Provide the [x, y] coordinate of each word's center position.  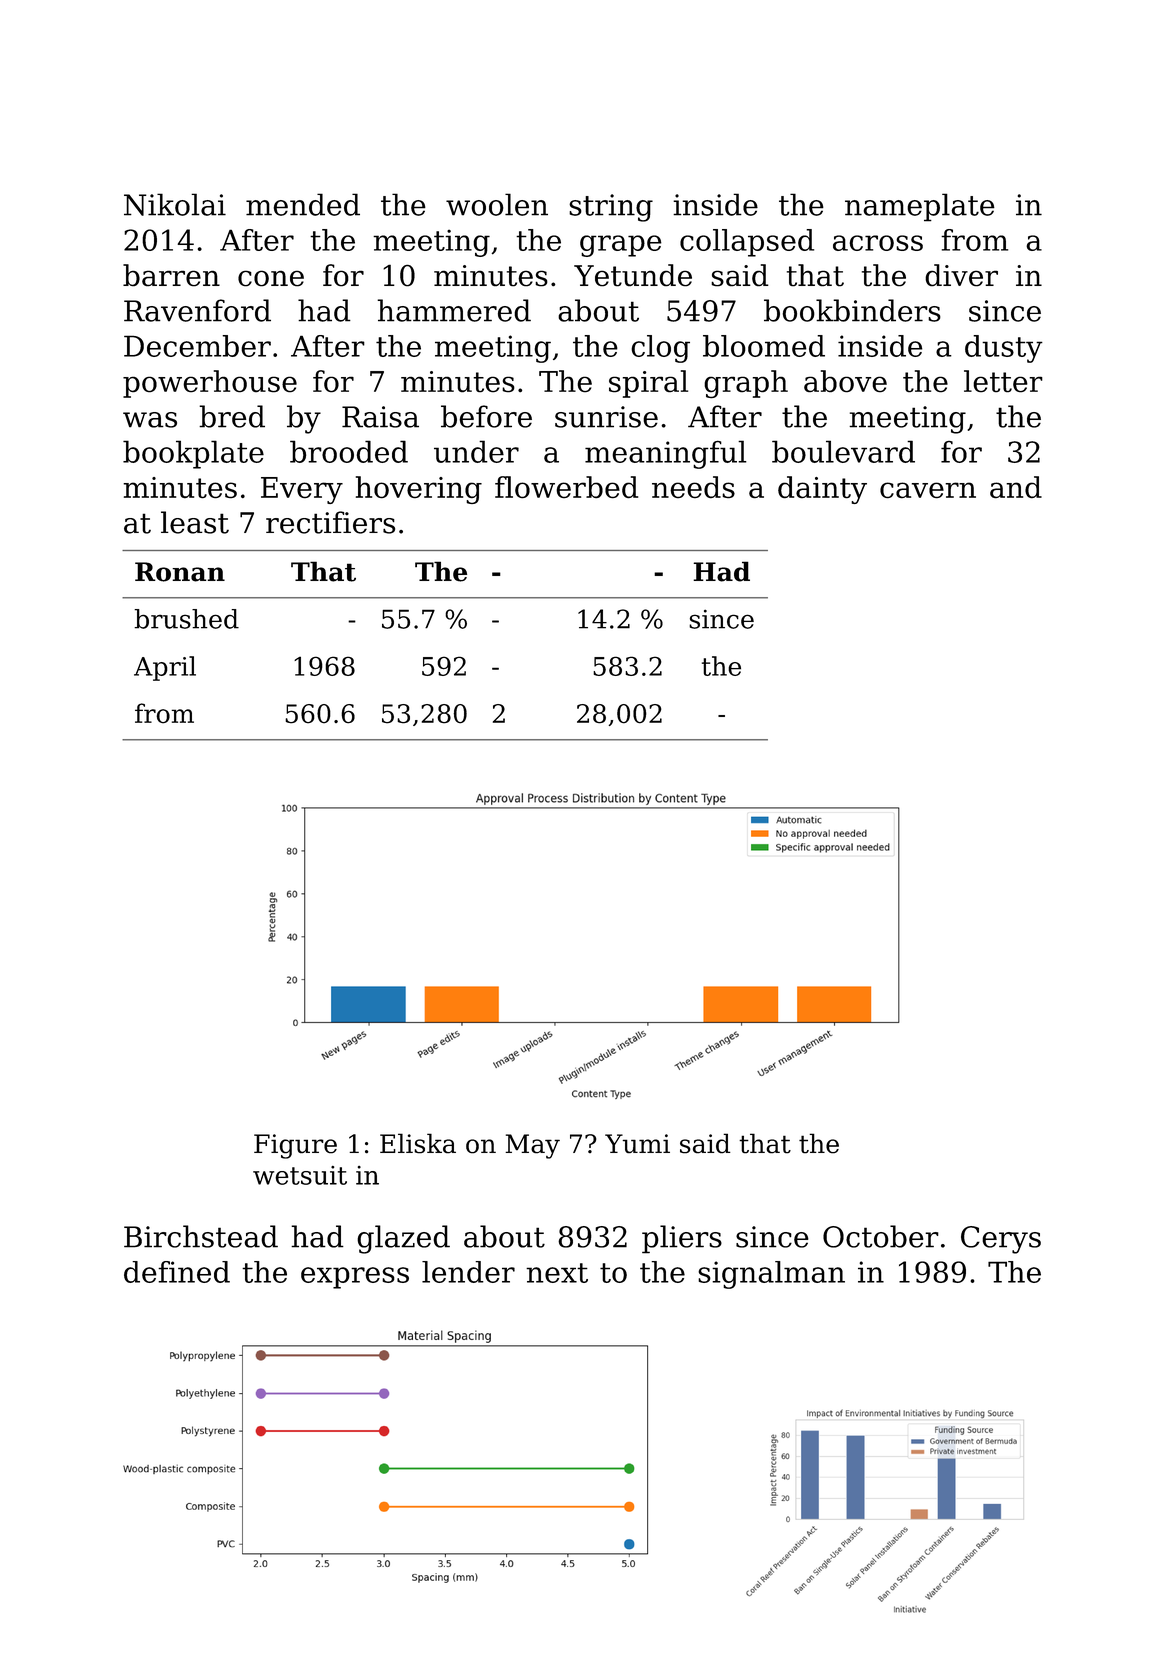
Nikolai [175, 204]
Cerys [1001, 1240]
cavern [928, 490]
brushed [186, 619]
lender [468, 1272]
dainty [822, 490]
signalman [771, 1275]
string [611, 208]
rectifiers [330, 522]
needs [693, 487]
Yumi [637, 1143]
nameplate [920, 207]
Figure [295, 1146]
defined [177, 1272]
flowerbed [566, 487]
